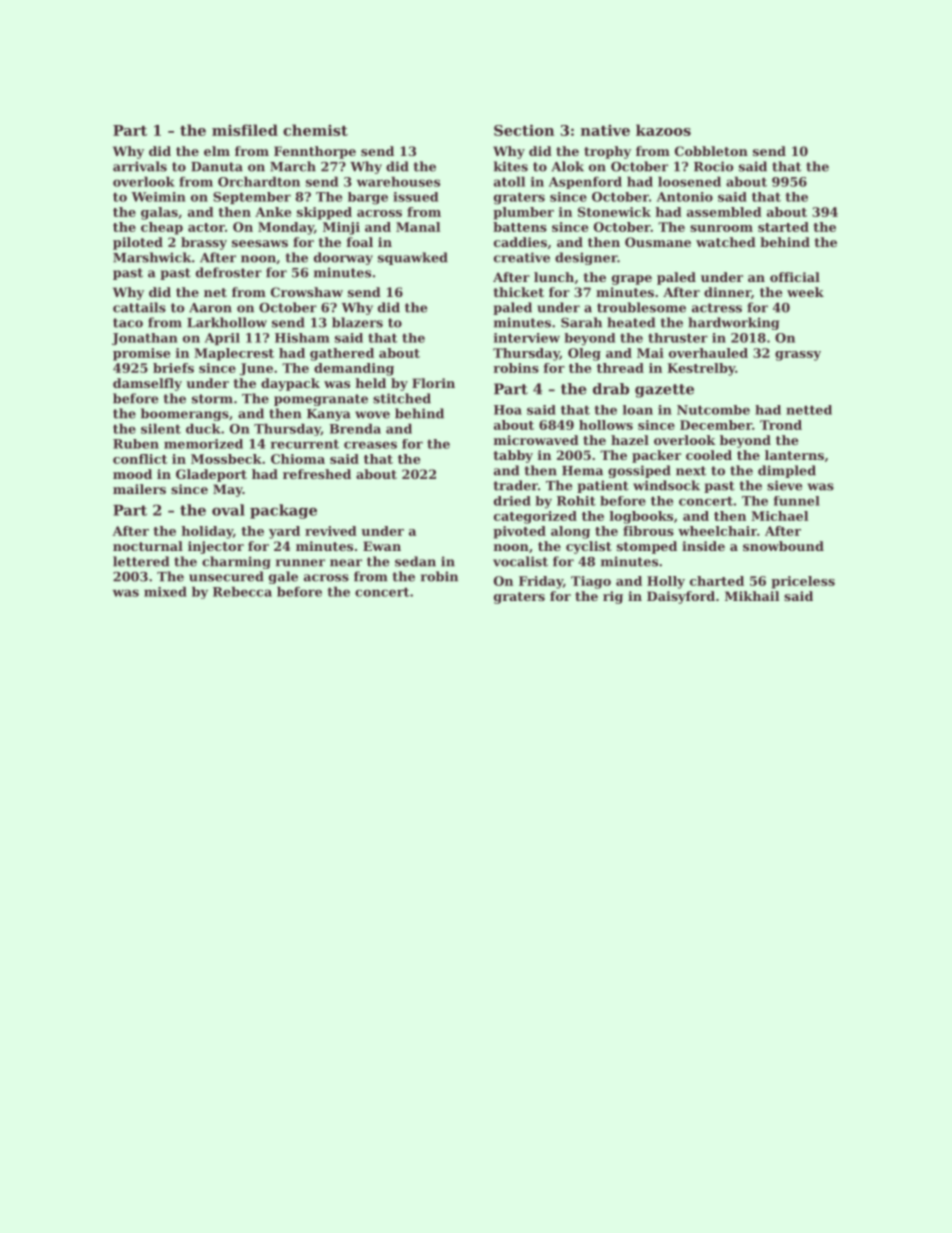 This screenshot has height=1233, width=952. What do you see at coordinates (639, 471) in the screenshot?
I see `gossiped` at bounding box center [639, 471].
